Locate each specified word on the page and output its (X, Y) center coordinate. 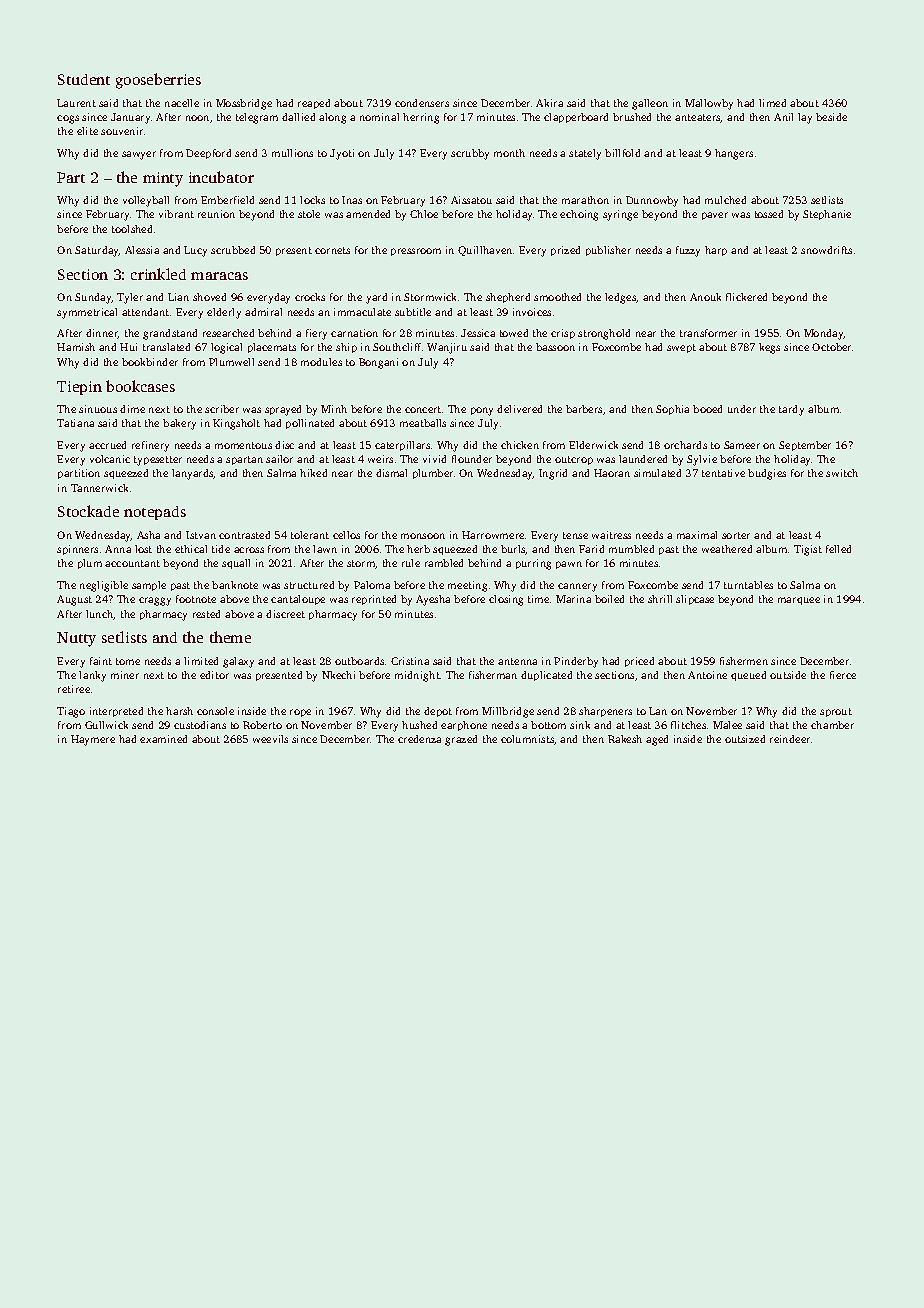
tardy (791, 410)
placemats (272, 348)
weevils (270, 739)
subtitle (413, 312)
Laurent (76, 103)
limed (772, 103)
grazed (461, 740)
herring (421, 118)
